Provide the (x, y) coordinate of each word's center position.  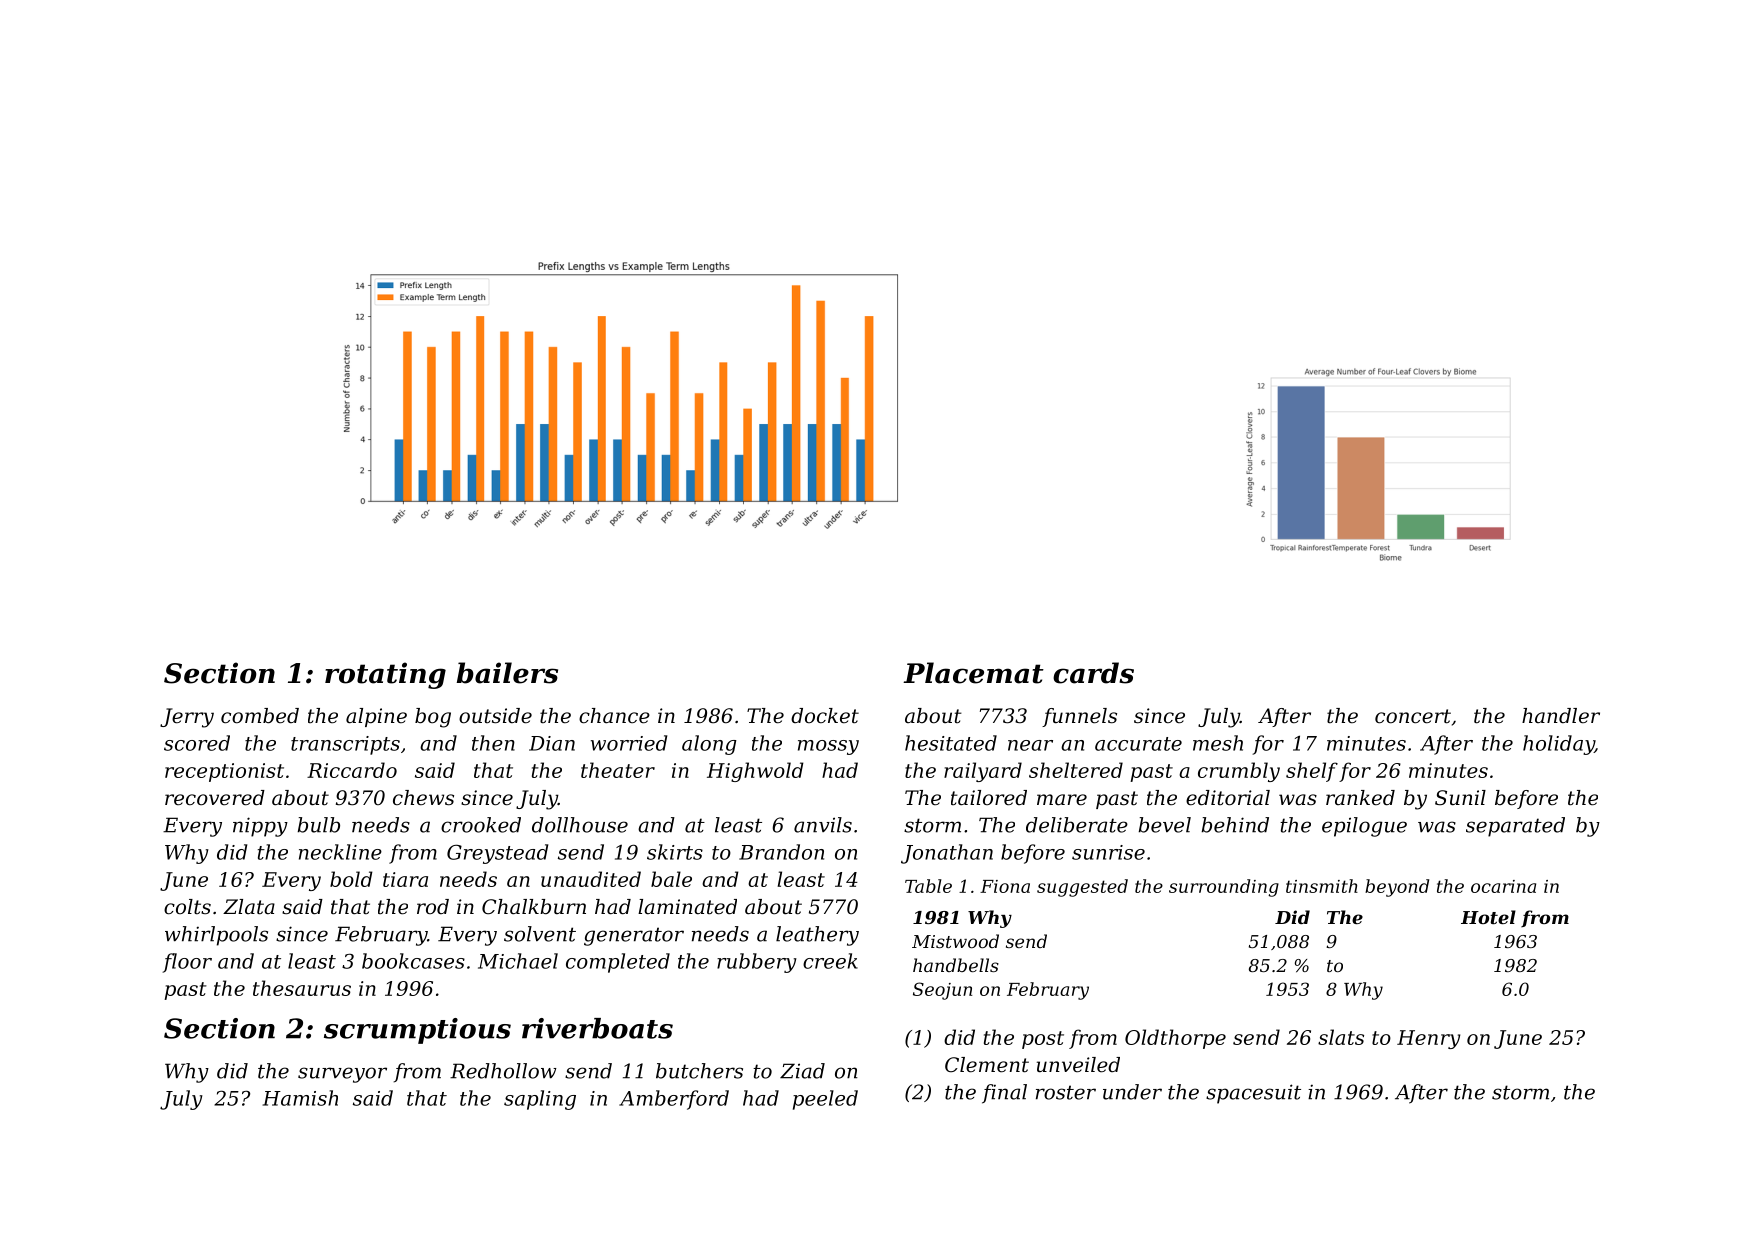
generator (634, 936)
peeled (825, 1100)
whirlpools (216, 936)
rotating (385, 675)
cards (1093, 673)
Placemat (973, 673)
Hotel (1488, 917)
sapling (540, 1100)
